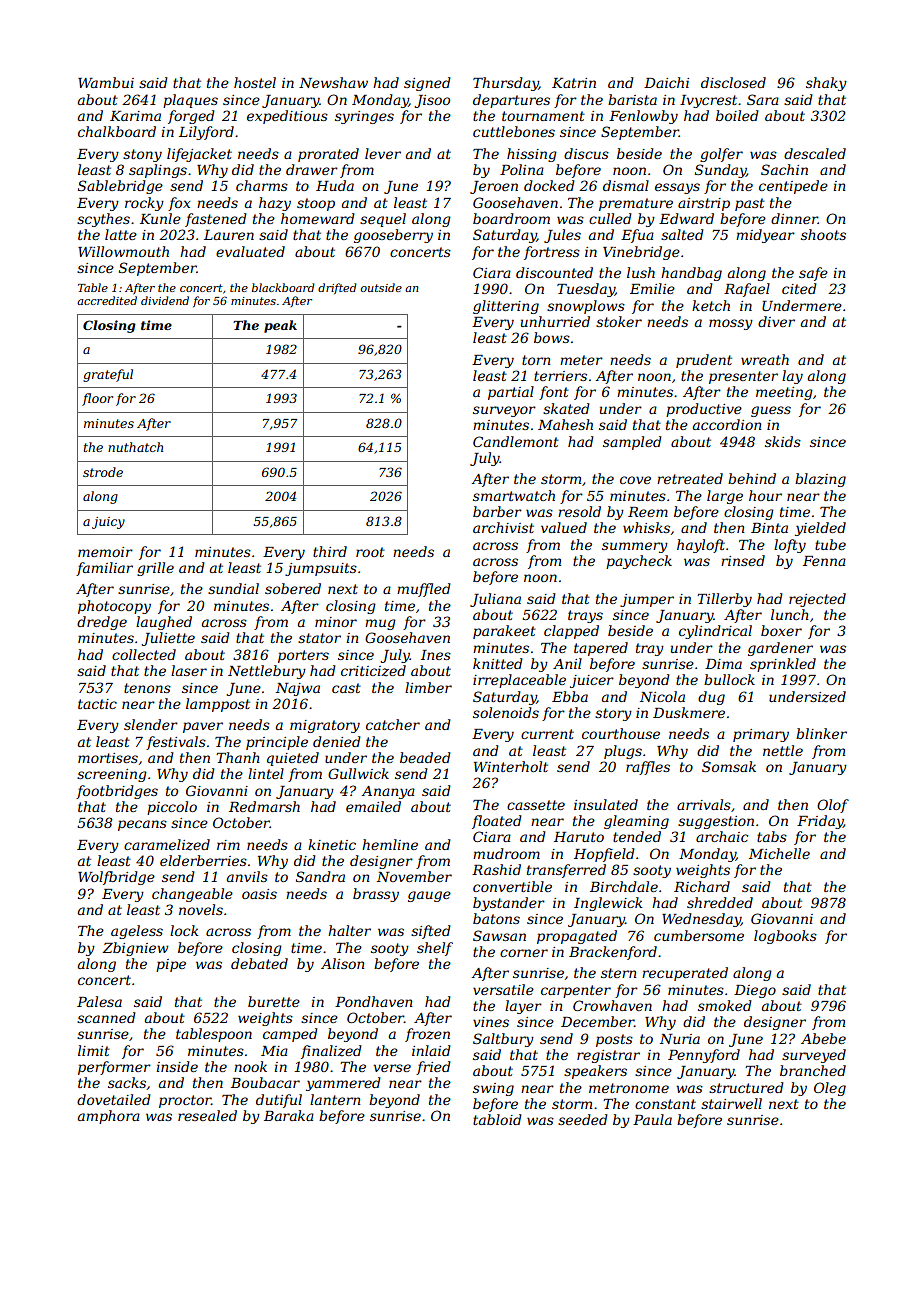  What do you see at coordinates (680, 1039) in the page?
I see `Nuria` at bounding box center [680, 1039].
